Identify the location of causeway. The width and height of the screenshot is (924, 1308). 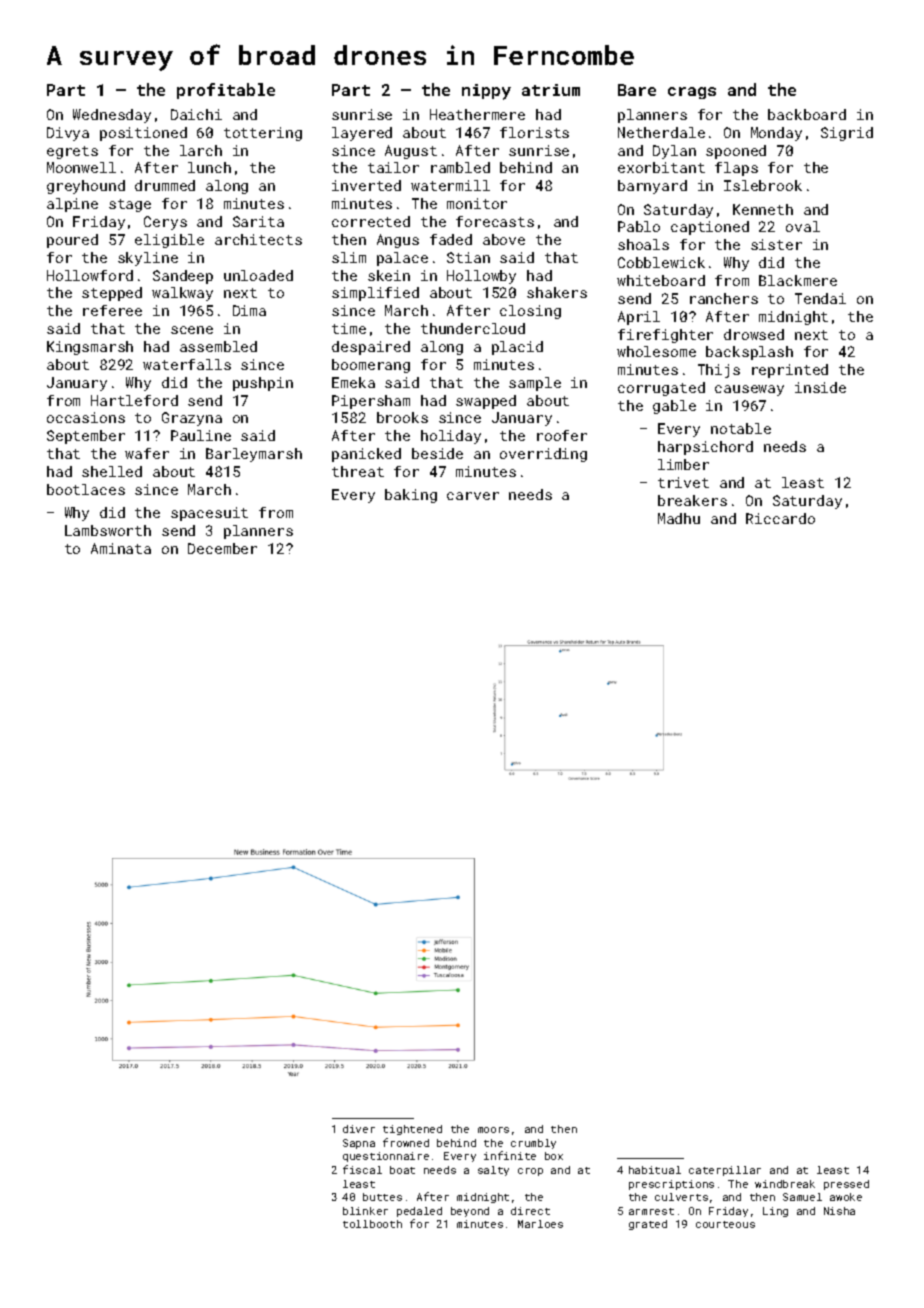
(749, 390).
